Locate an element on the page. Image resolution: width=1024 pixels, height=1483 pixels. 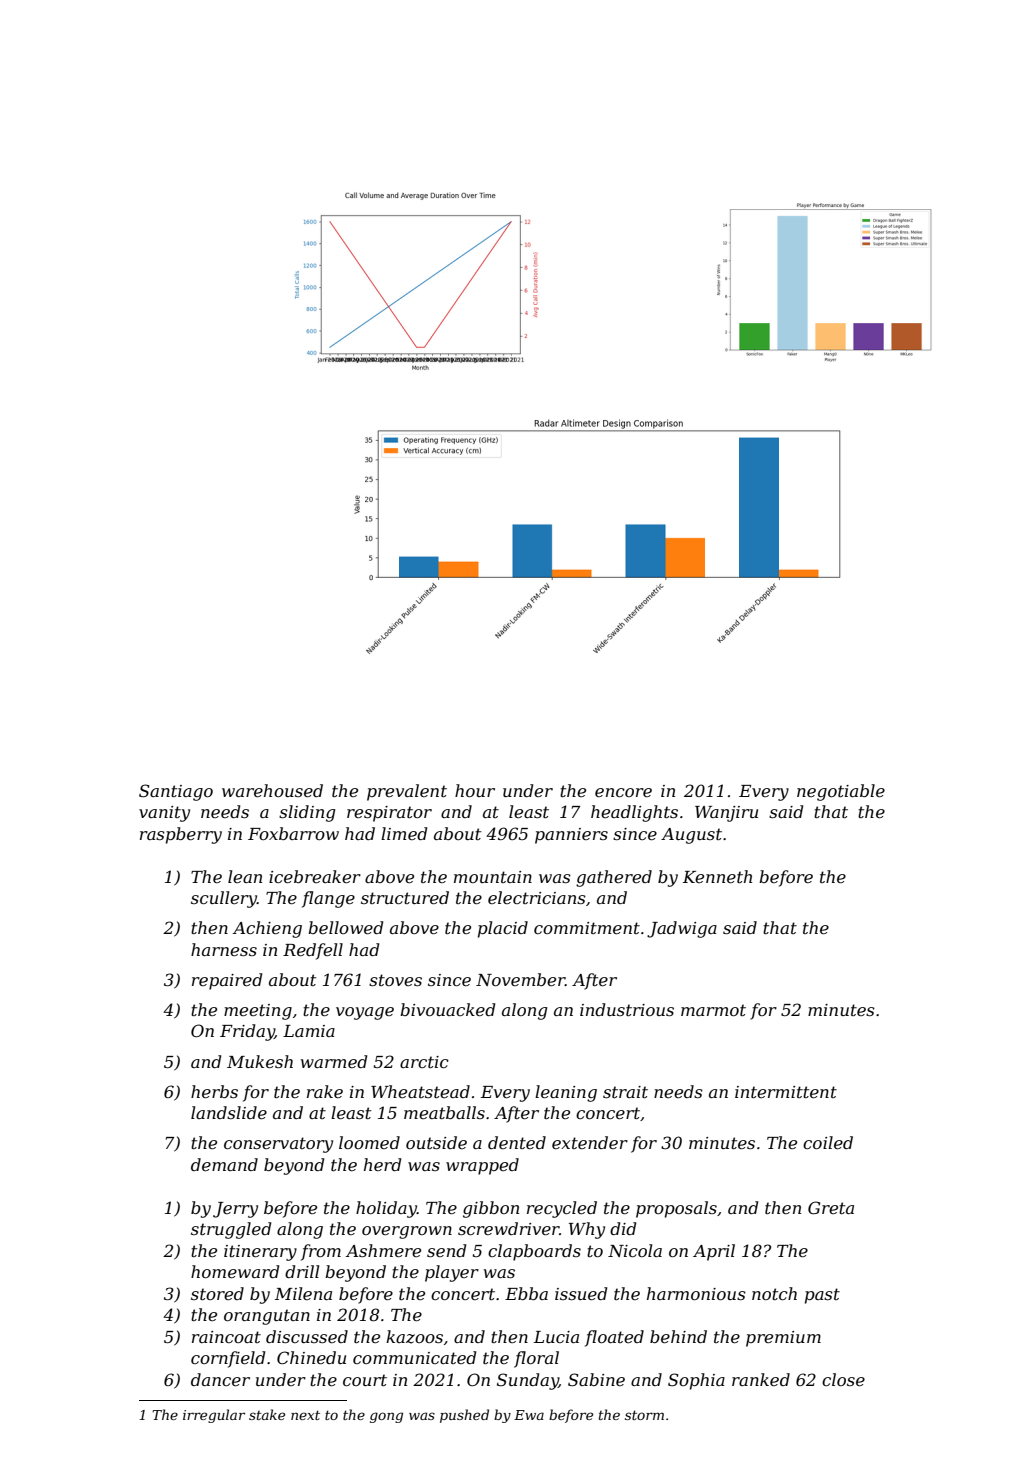
raincoat is located at coordinates (226, 1337).
